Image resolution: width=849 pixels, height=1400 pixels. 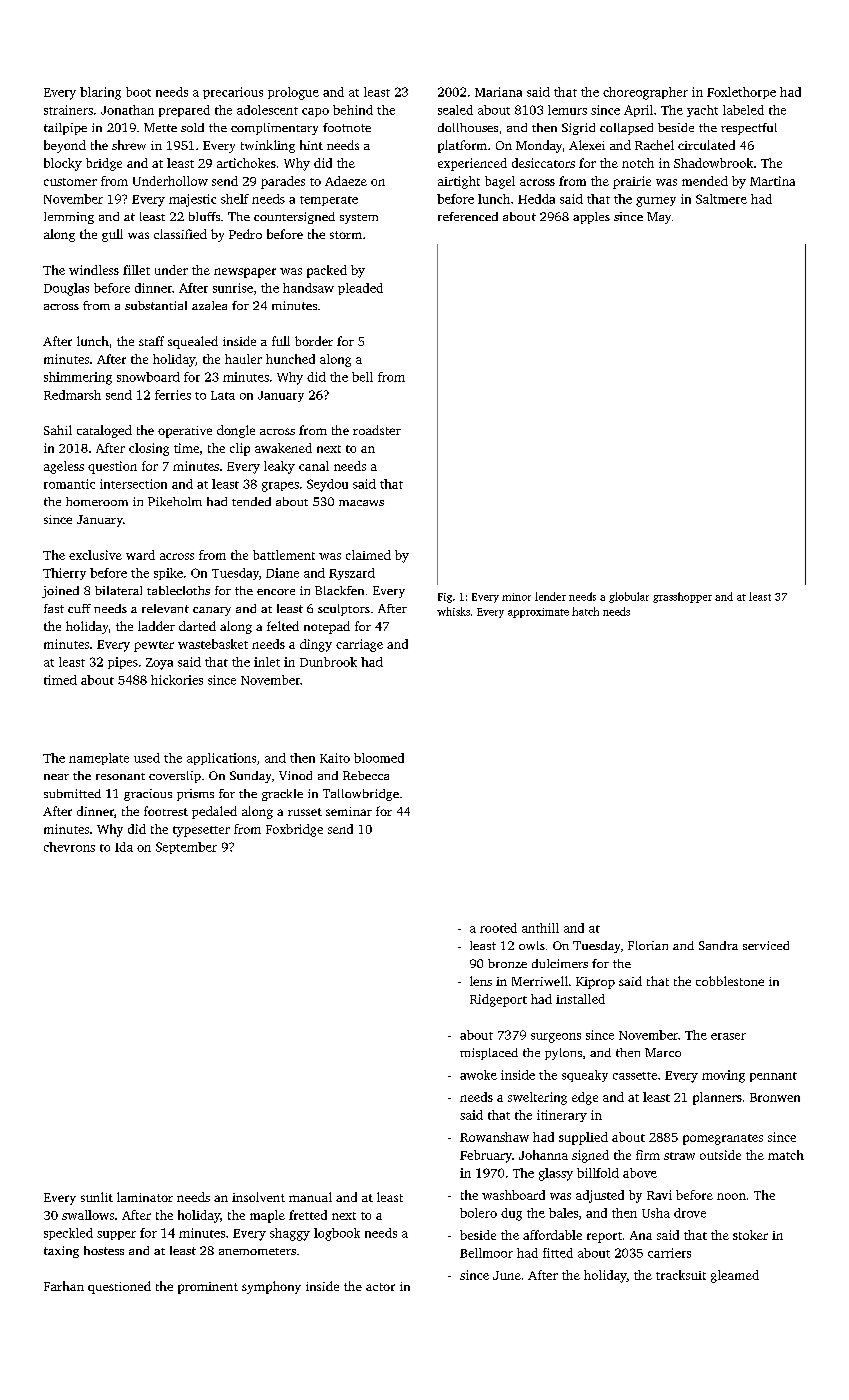 I want to click on lens, so click(x=481, y=981).
